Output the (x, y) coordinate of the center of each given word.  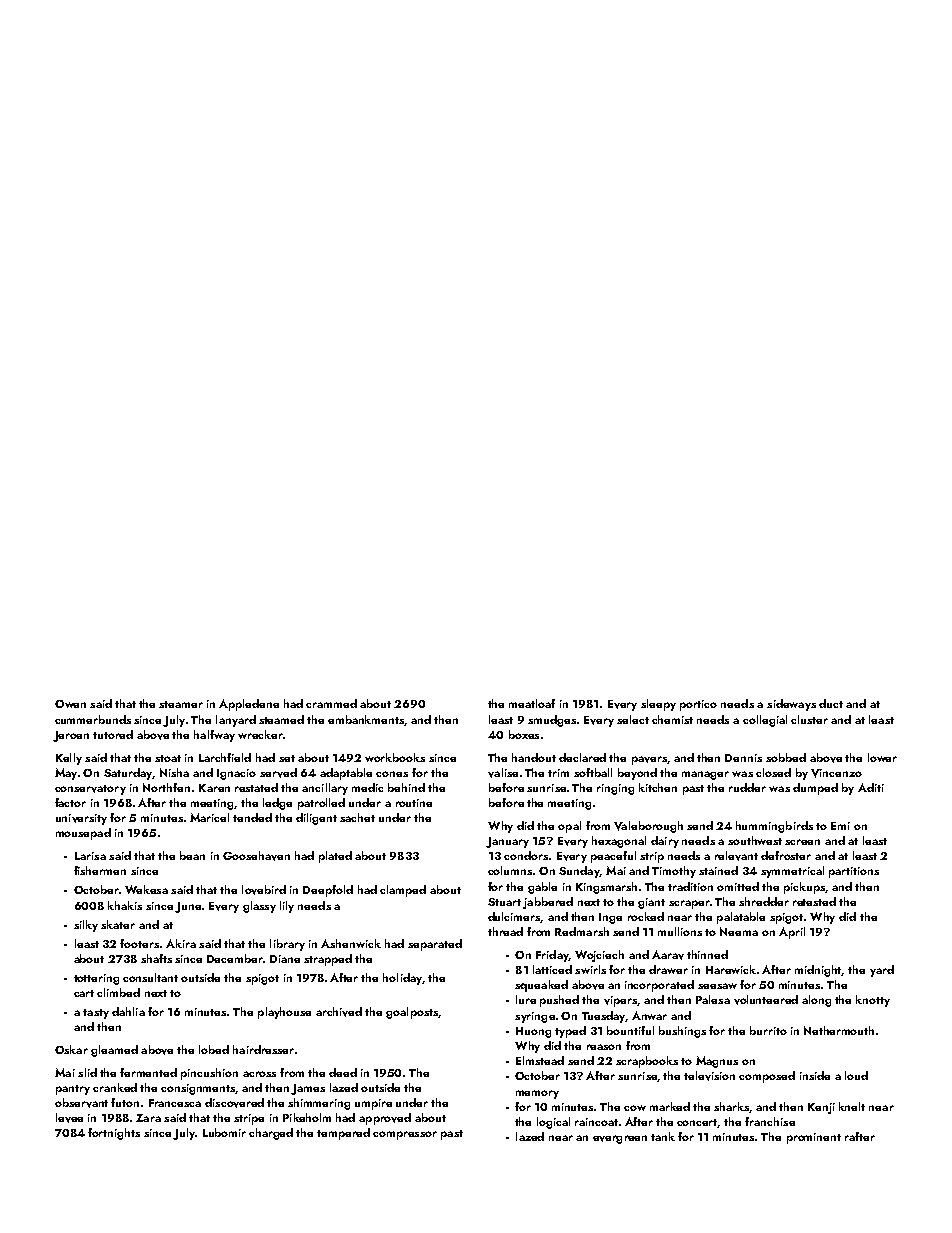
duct (831, 703)
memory (537, 1094)
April (792, 933)
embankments (366, 719)
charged (271, 1134)
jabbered (548, 903)
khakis (125, 905)
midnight (818, 971)
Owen (70, 704)
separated (435, 945)
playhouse (284, 1013)
